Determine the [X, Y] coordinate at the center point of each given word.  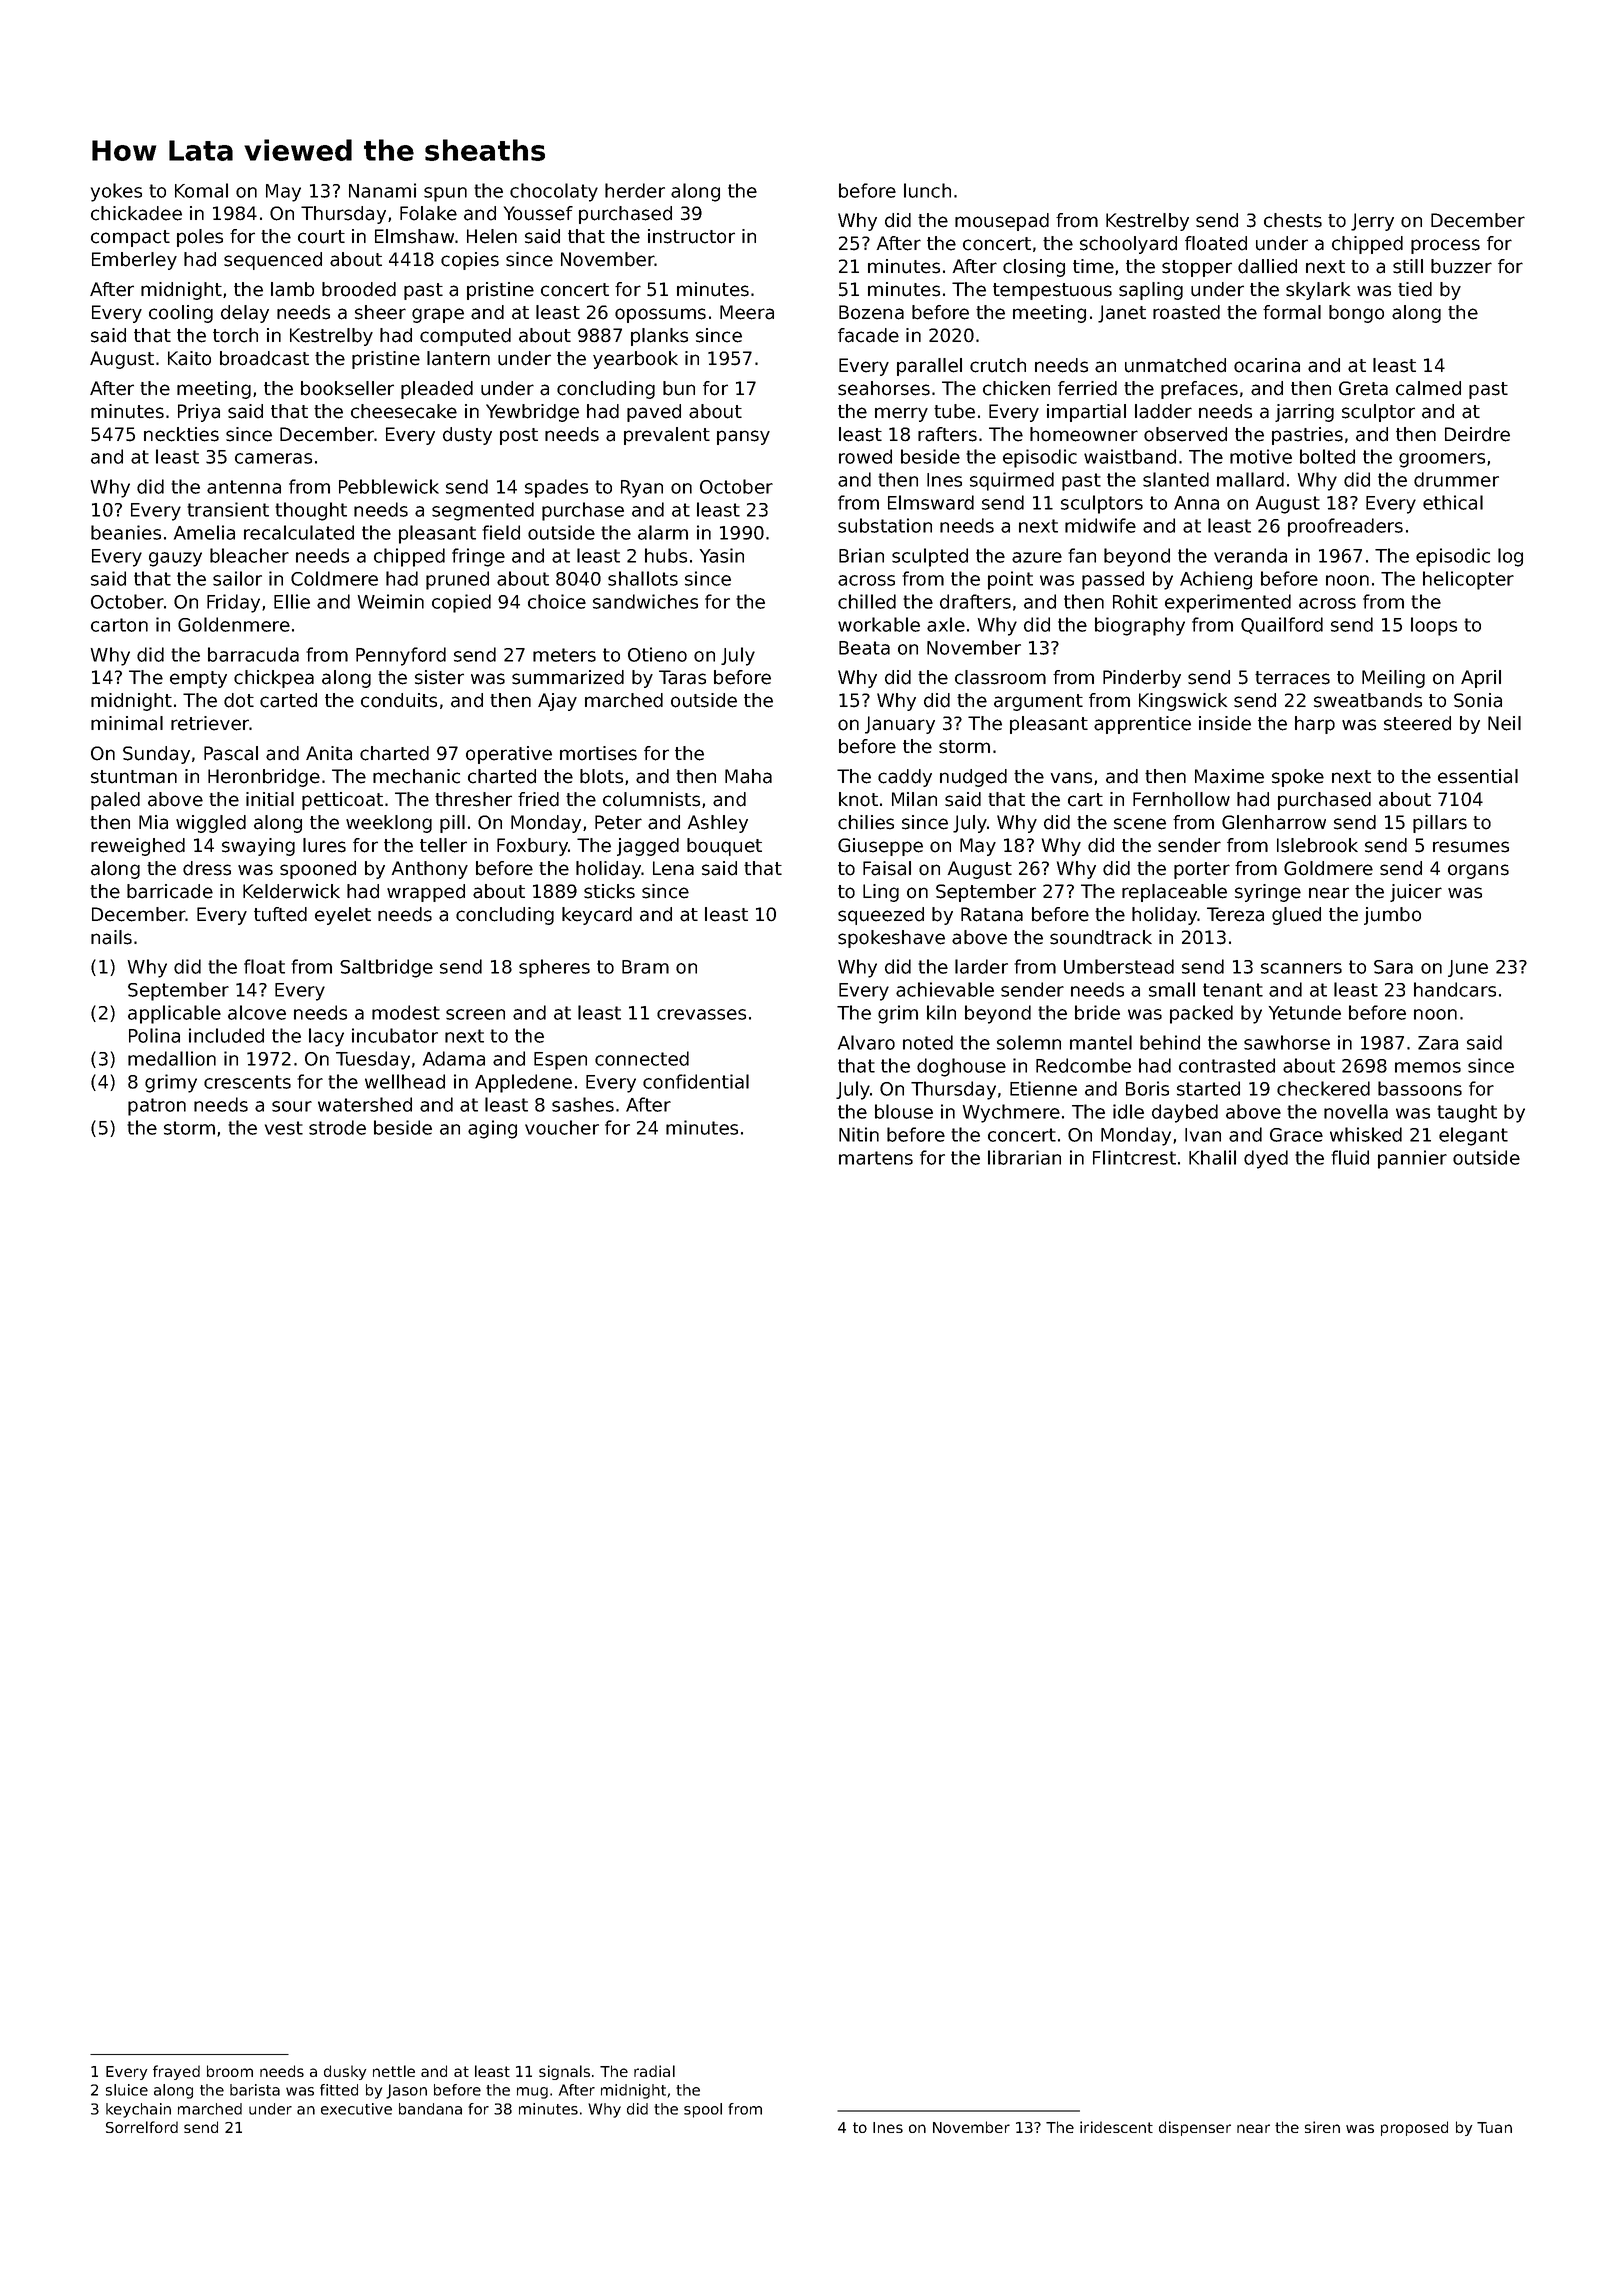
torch [235, 335]
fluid [1350, 1157]
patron [157, 1107]
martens [876, 1158]
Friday [233, 603]
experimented [1228, 603]
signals [564, 2072]
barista [255, 2090]
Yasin [722, 555]
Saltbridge [386, 968]
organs [1478, 871]
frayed [176, 2072]
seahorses [884, 388]
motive [1261, 456]
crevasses [701, 1014]
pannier [1412, 1159]
